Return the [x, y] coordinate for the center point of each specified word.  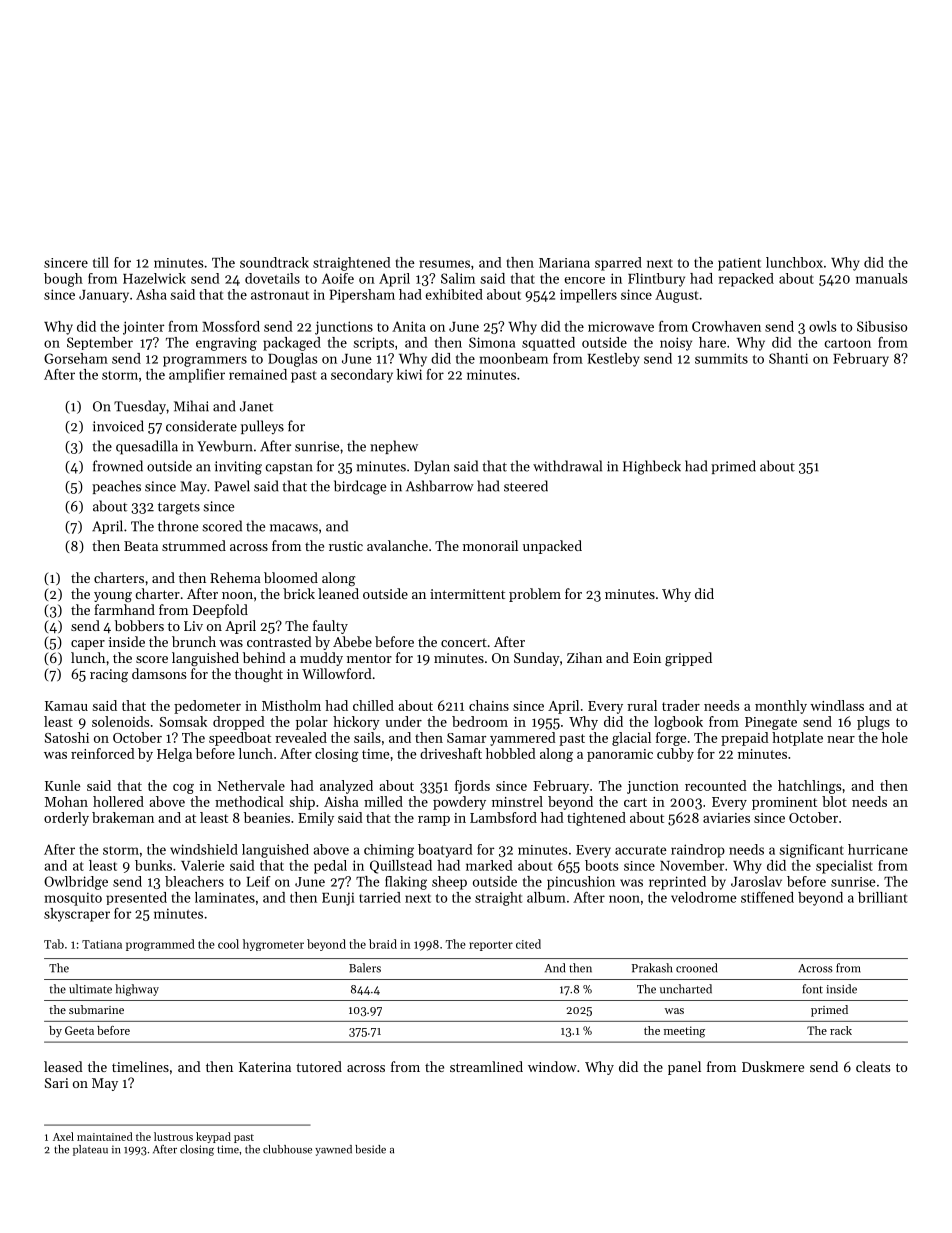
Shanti [788, 358]
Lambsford [503, 817]
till [101, 262]
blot [834, 801]
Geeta [79, 1030]
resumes [444, 264]
